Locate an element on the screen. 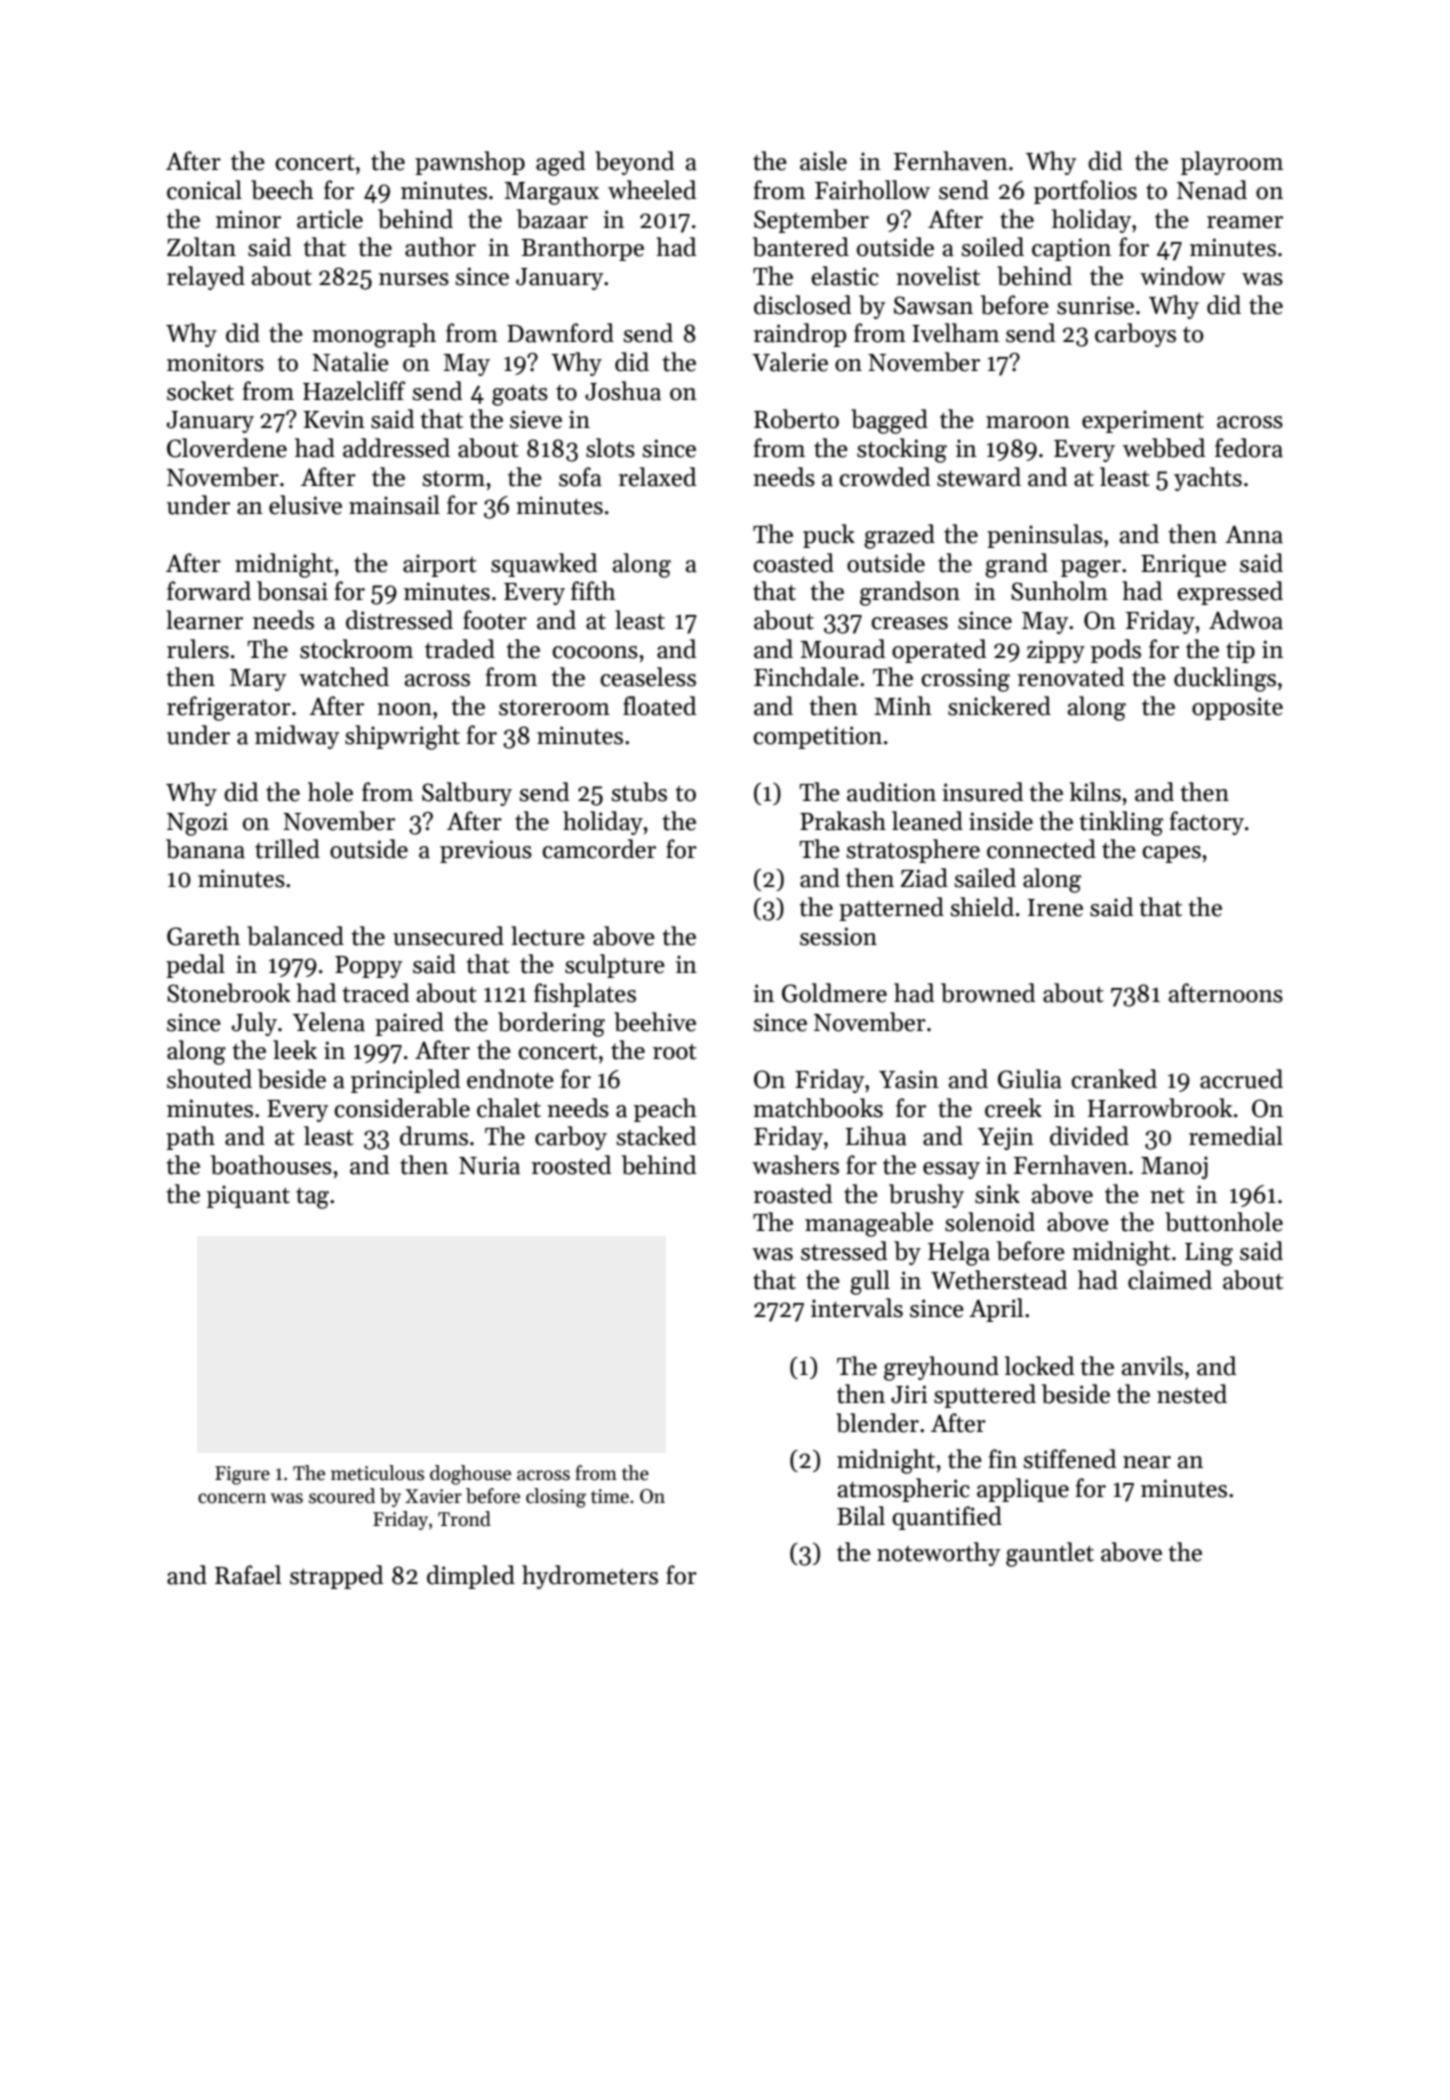 This screenshot has width=1450, height=2100. shouted is located at coordinates (209, 1079).
